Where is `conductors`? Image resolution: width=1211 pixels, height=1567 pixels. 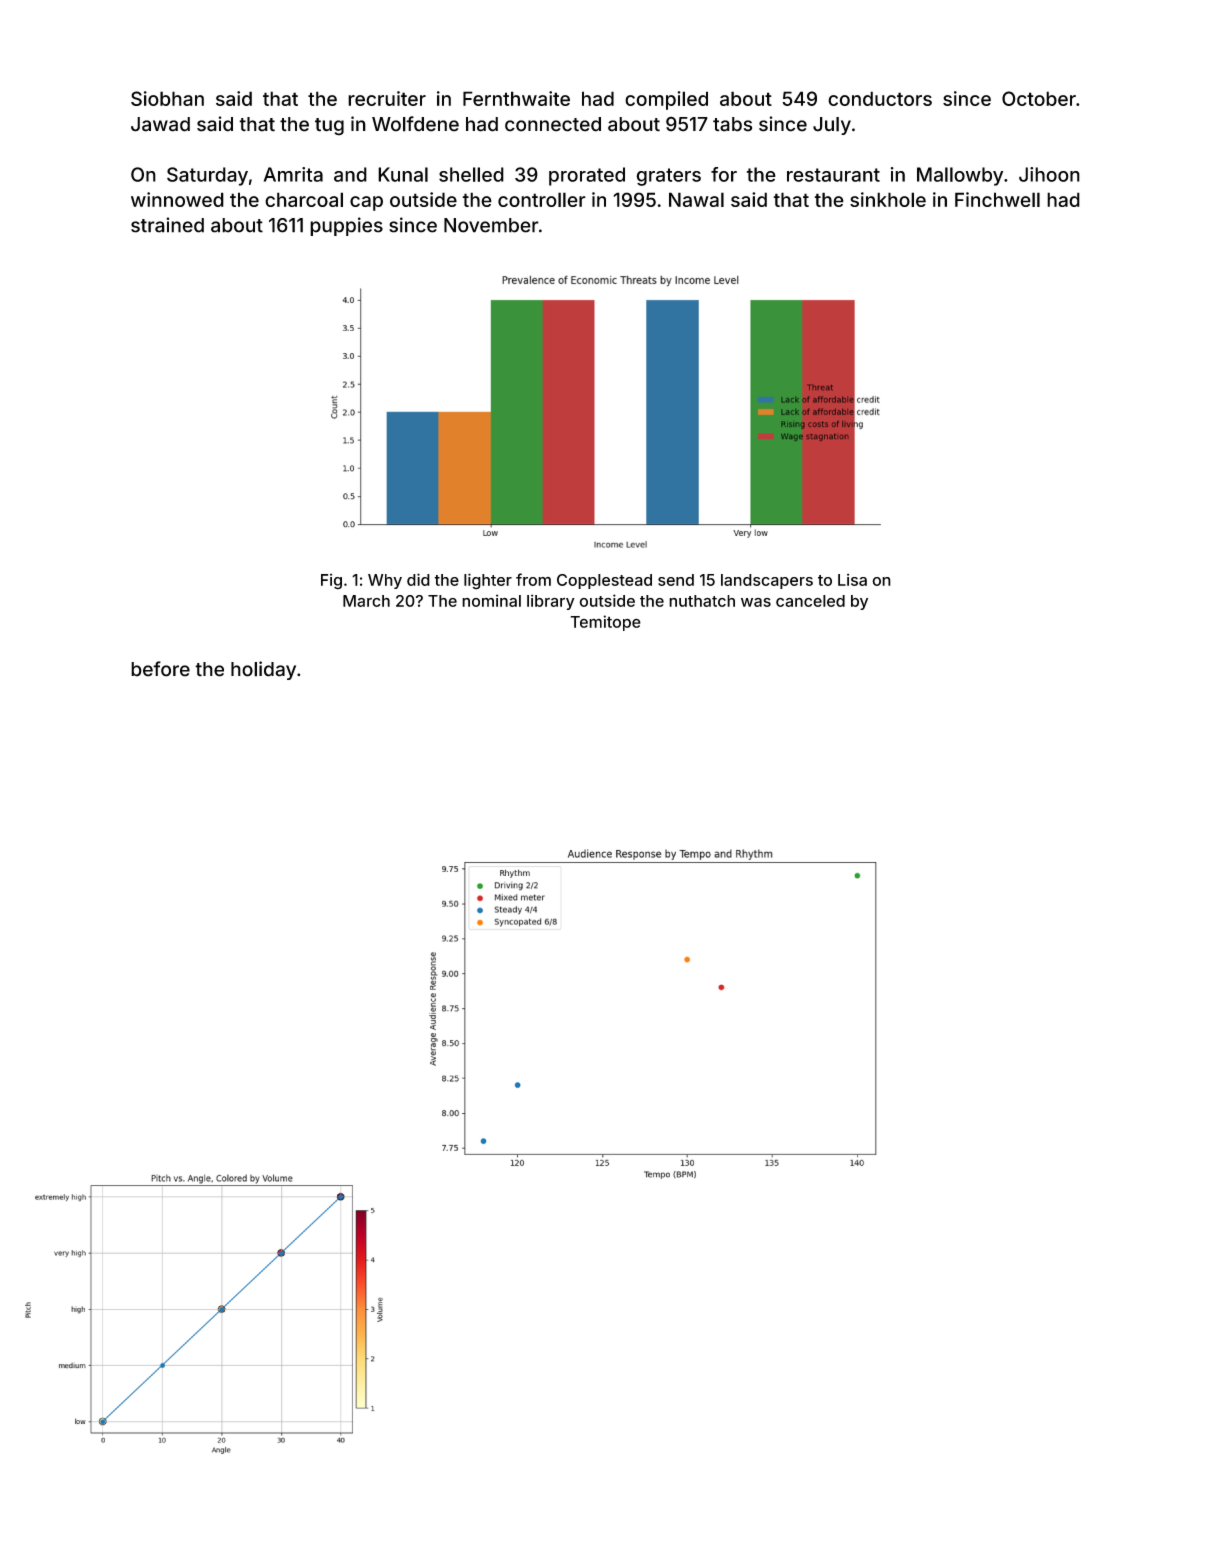 conductors is located at coordinates (880, 98).
